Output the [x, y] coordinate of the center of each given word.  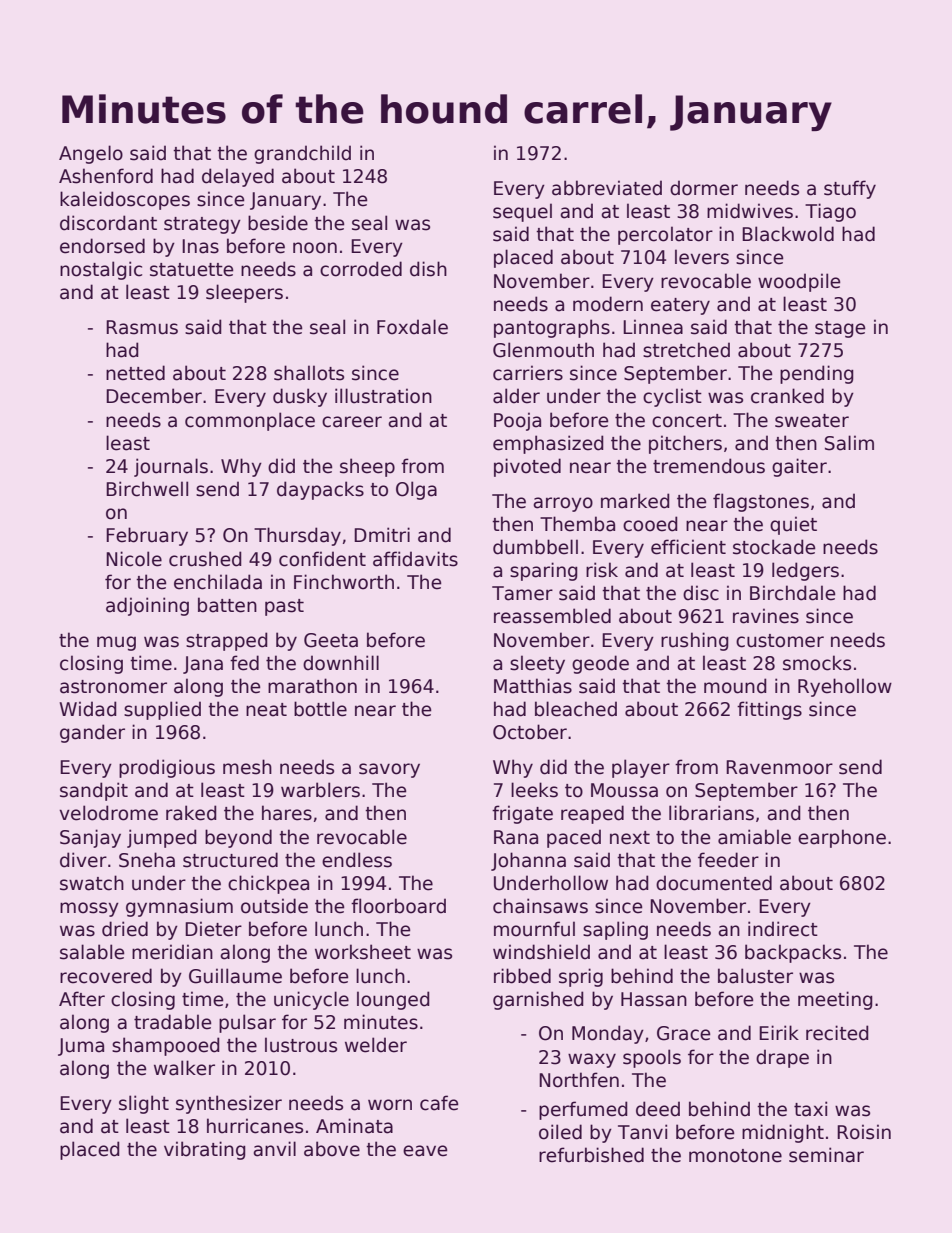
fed [244, 663]
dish [428, 269]
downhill [341, 663]
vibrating [205, 1150]
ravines [766, 616]
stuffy [850, 189]
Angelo [91, 154]
